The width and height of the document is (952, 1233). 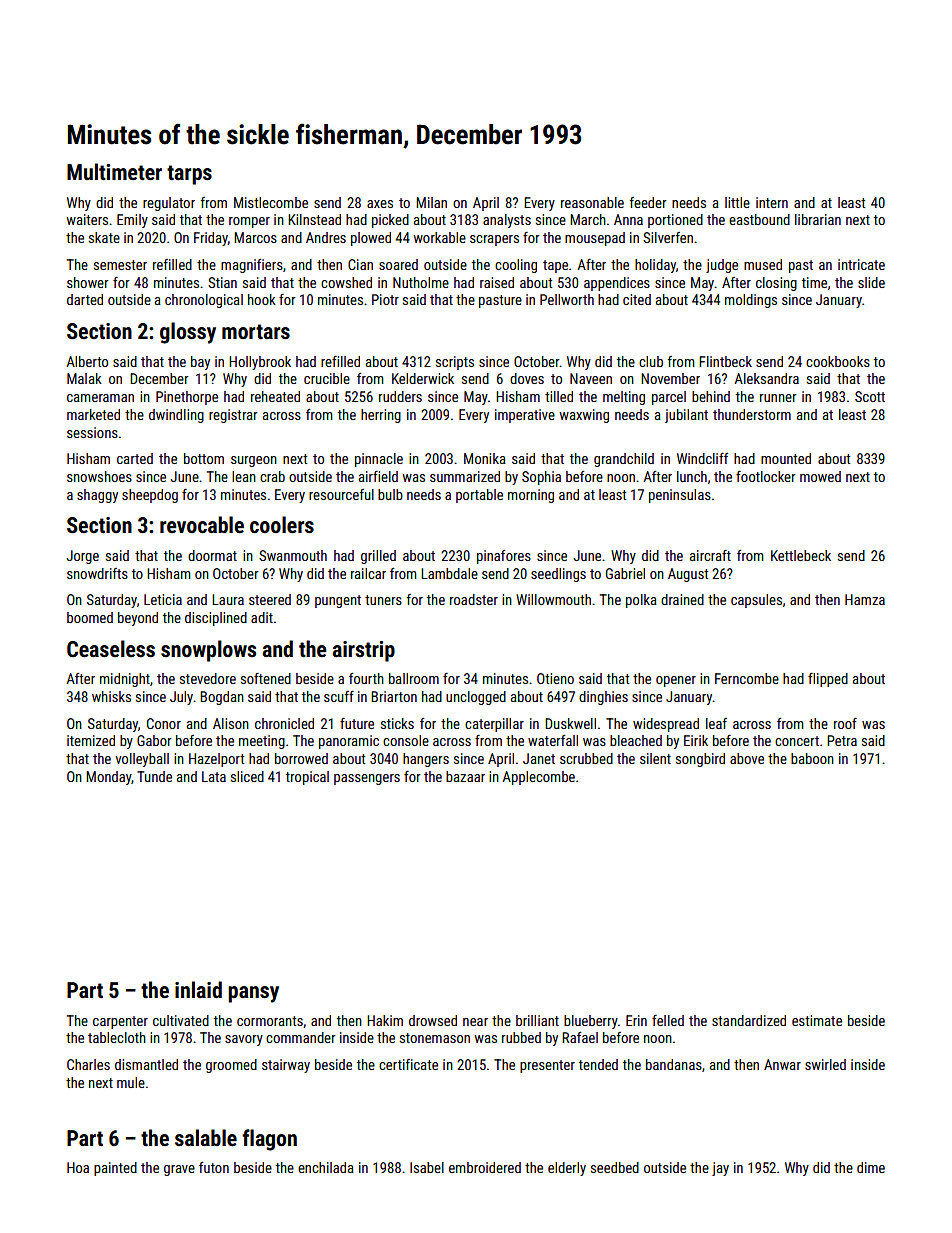 I want to click on softened, so click(x=266, y=678).
